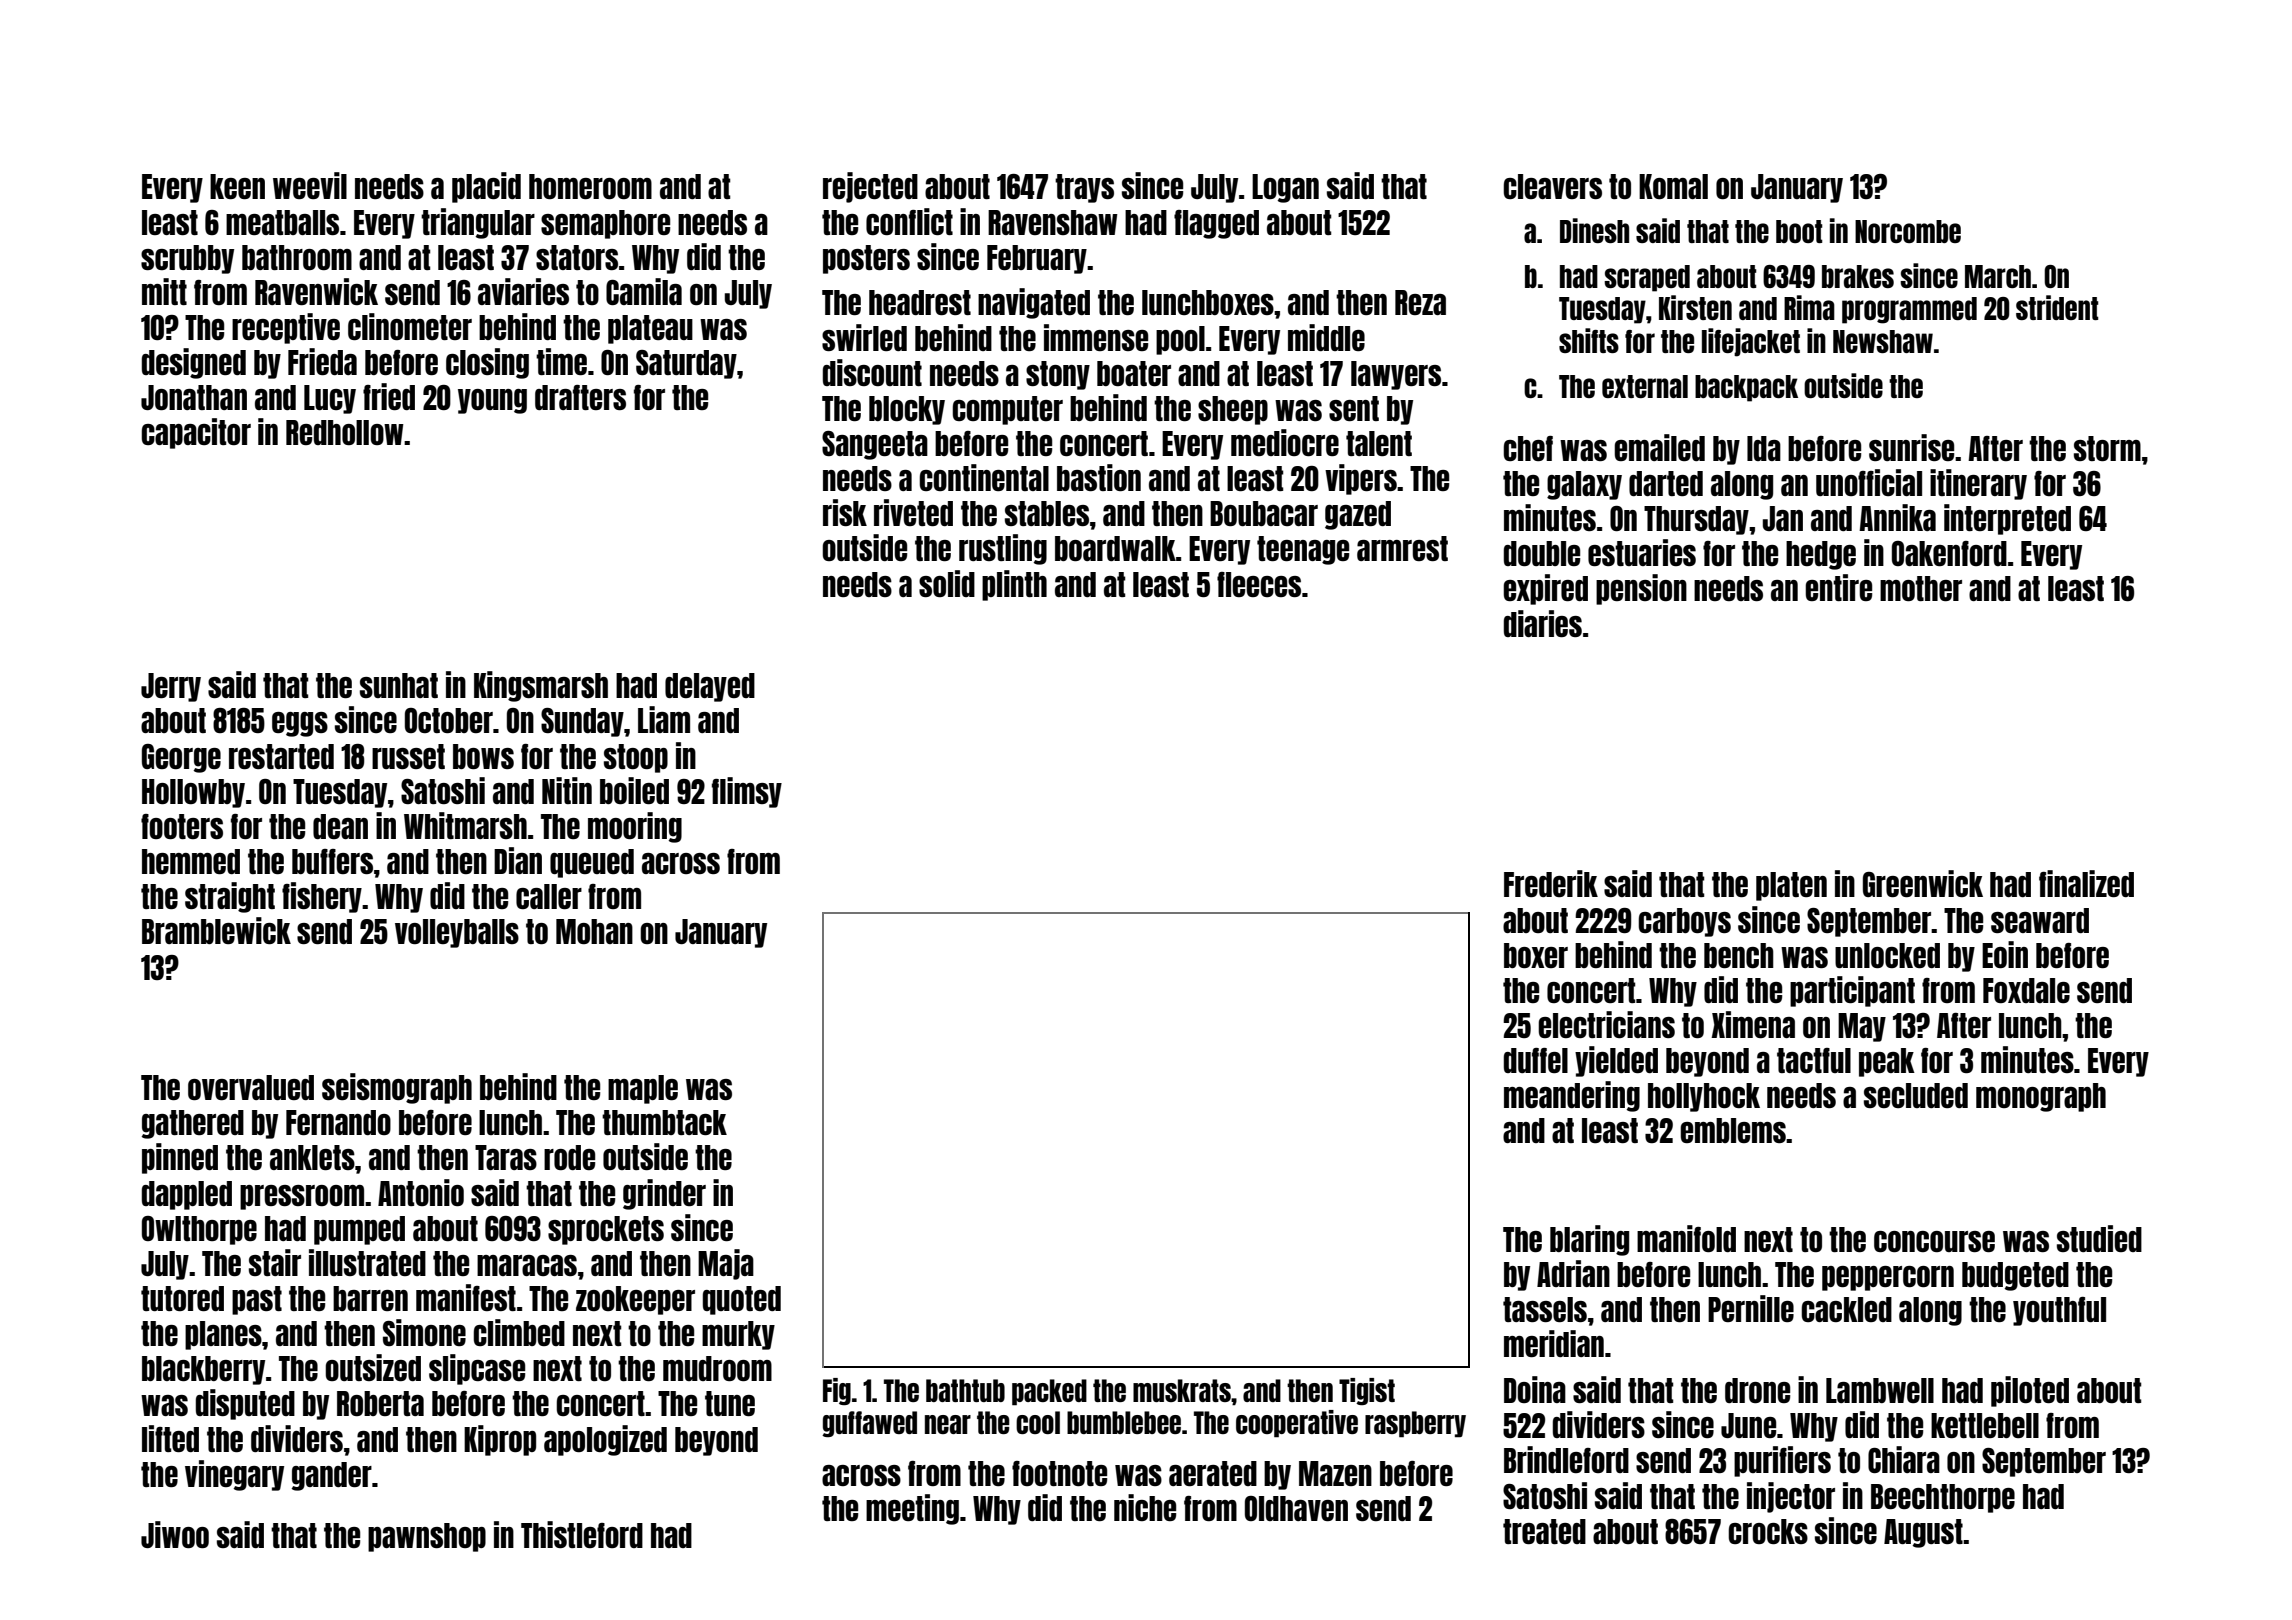 This screenshot has width=2292, height=1620. Describe the element at coordinates (1264, 513) in the screenshot. I see `Boubacar` at that location.
